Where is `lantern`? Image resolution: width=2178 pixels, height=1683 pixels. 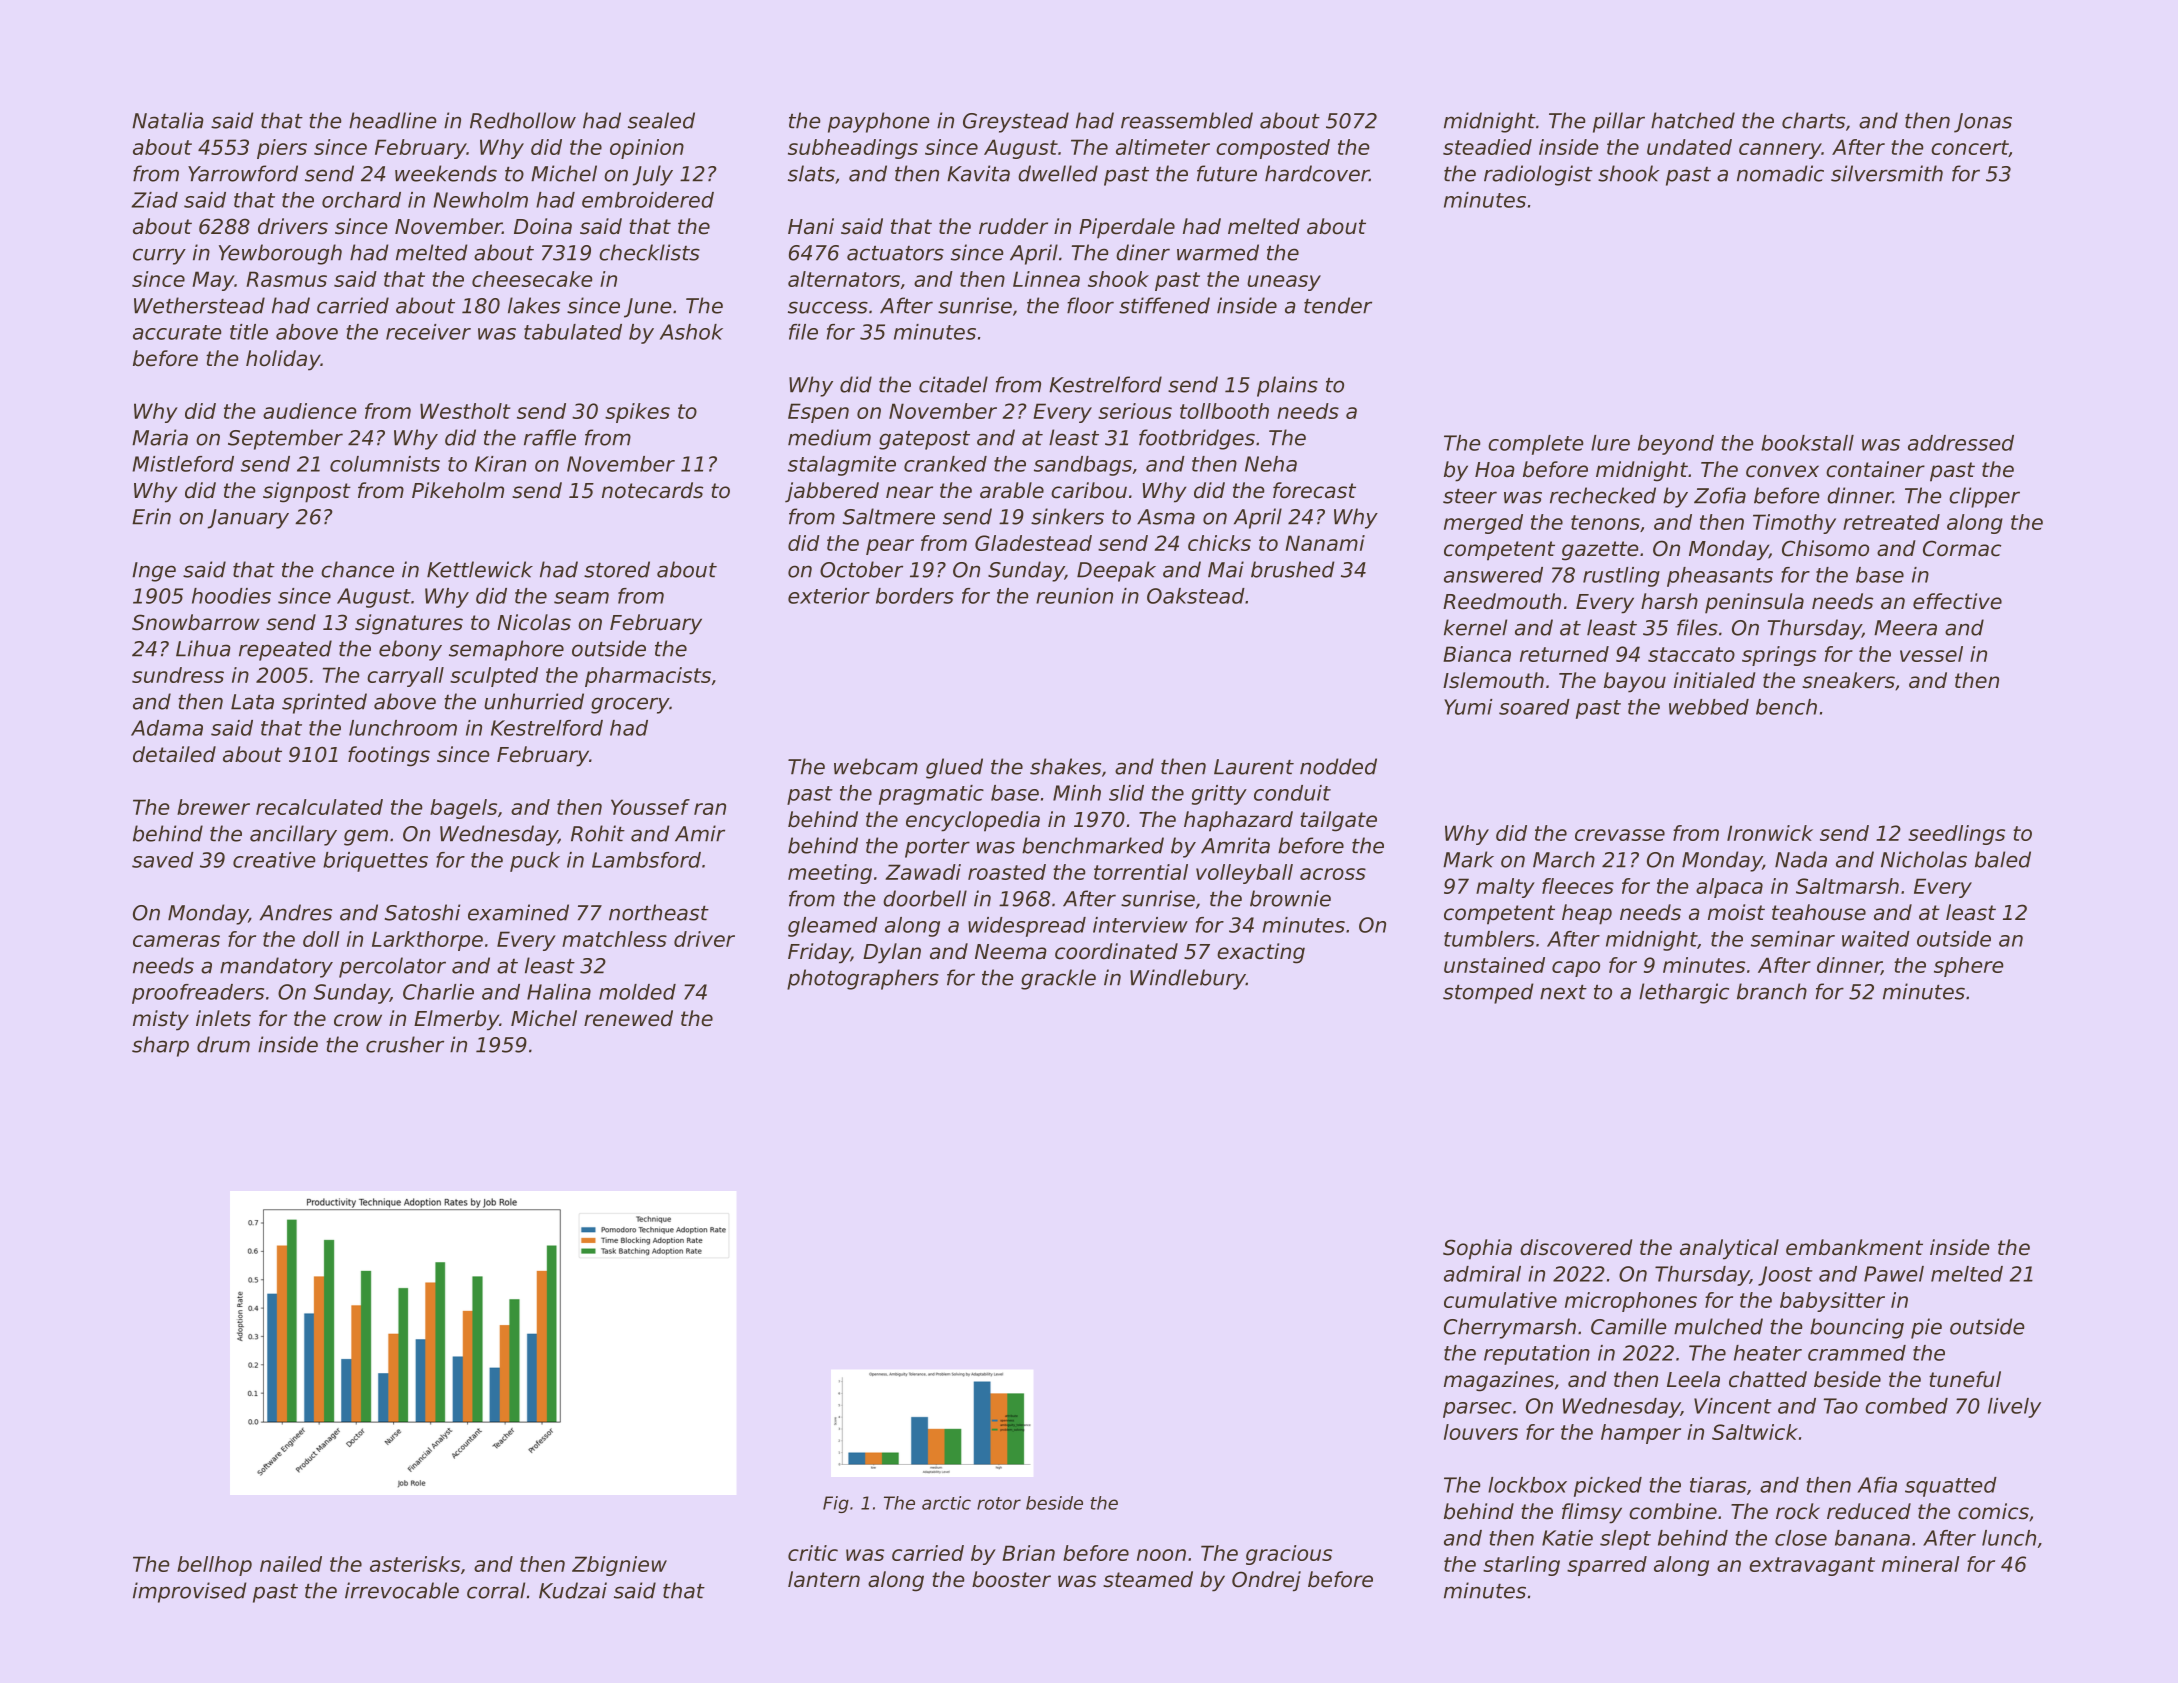 lantern is located at coordinates (824, 1579).
